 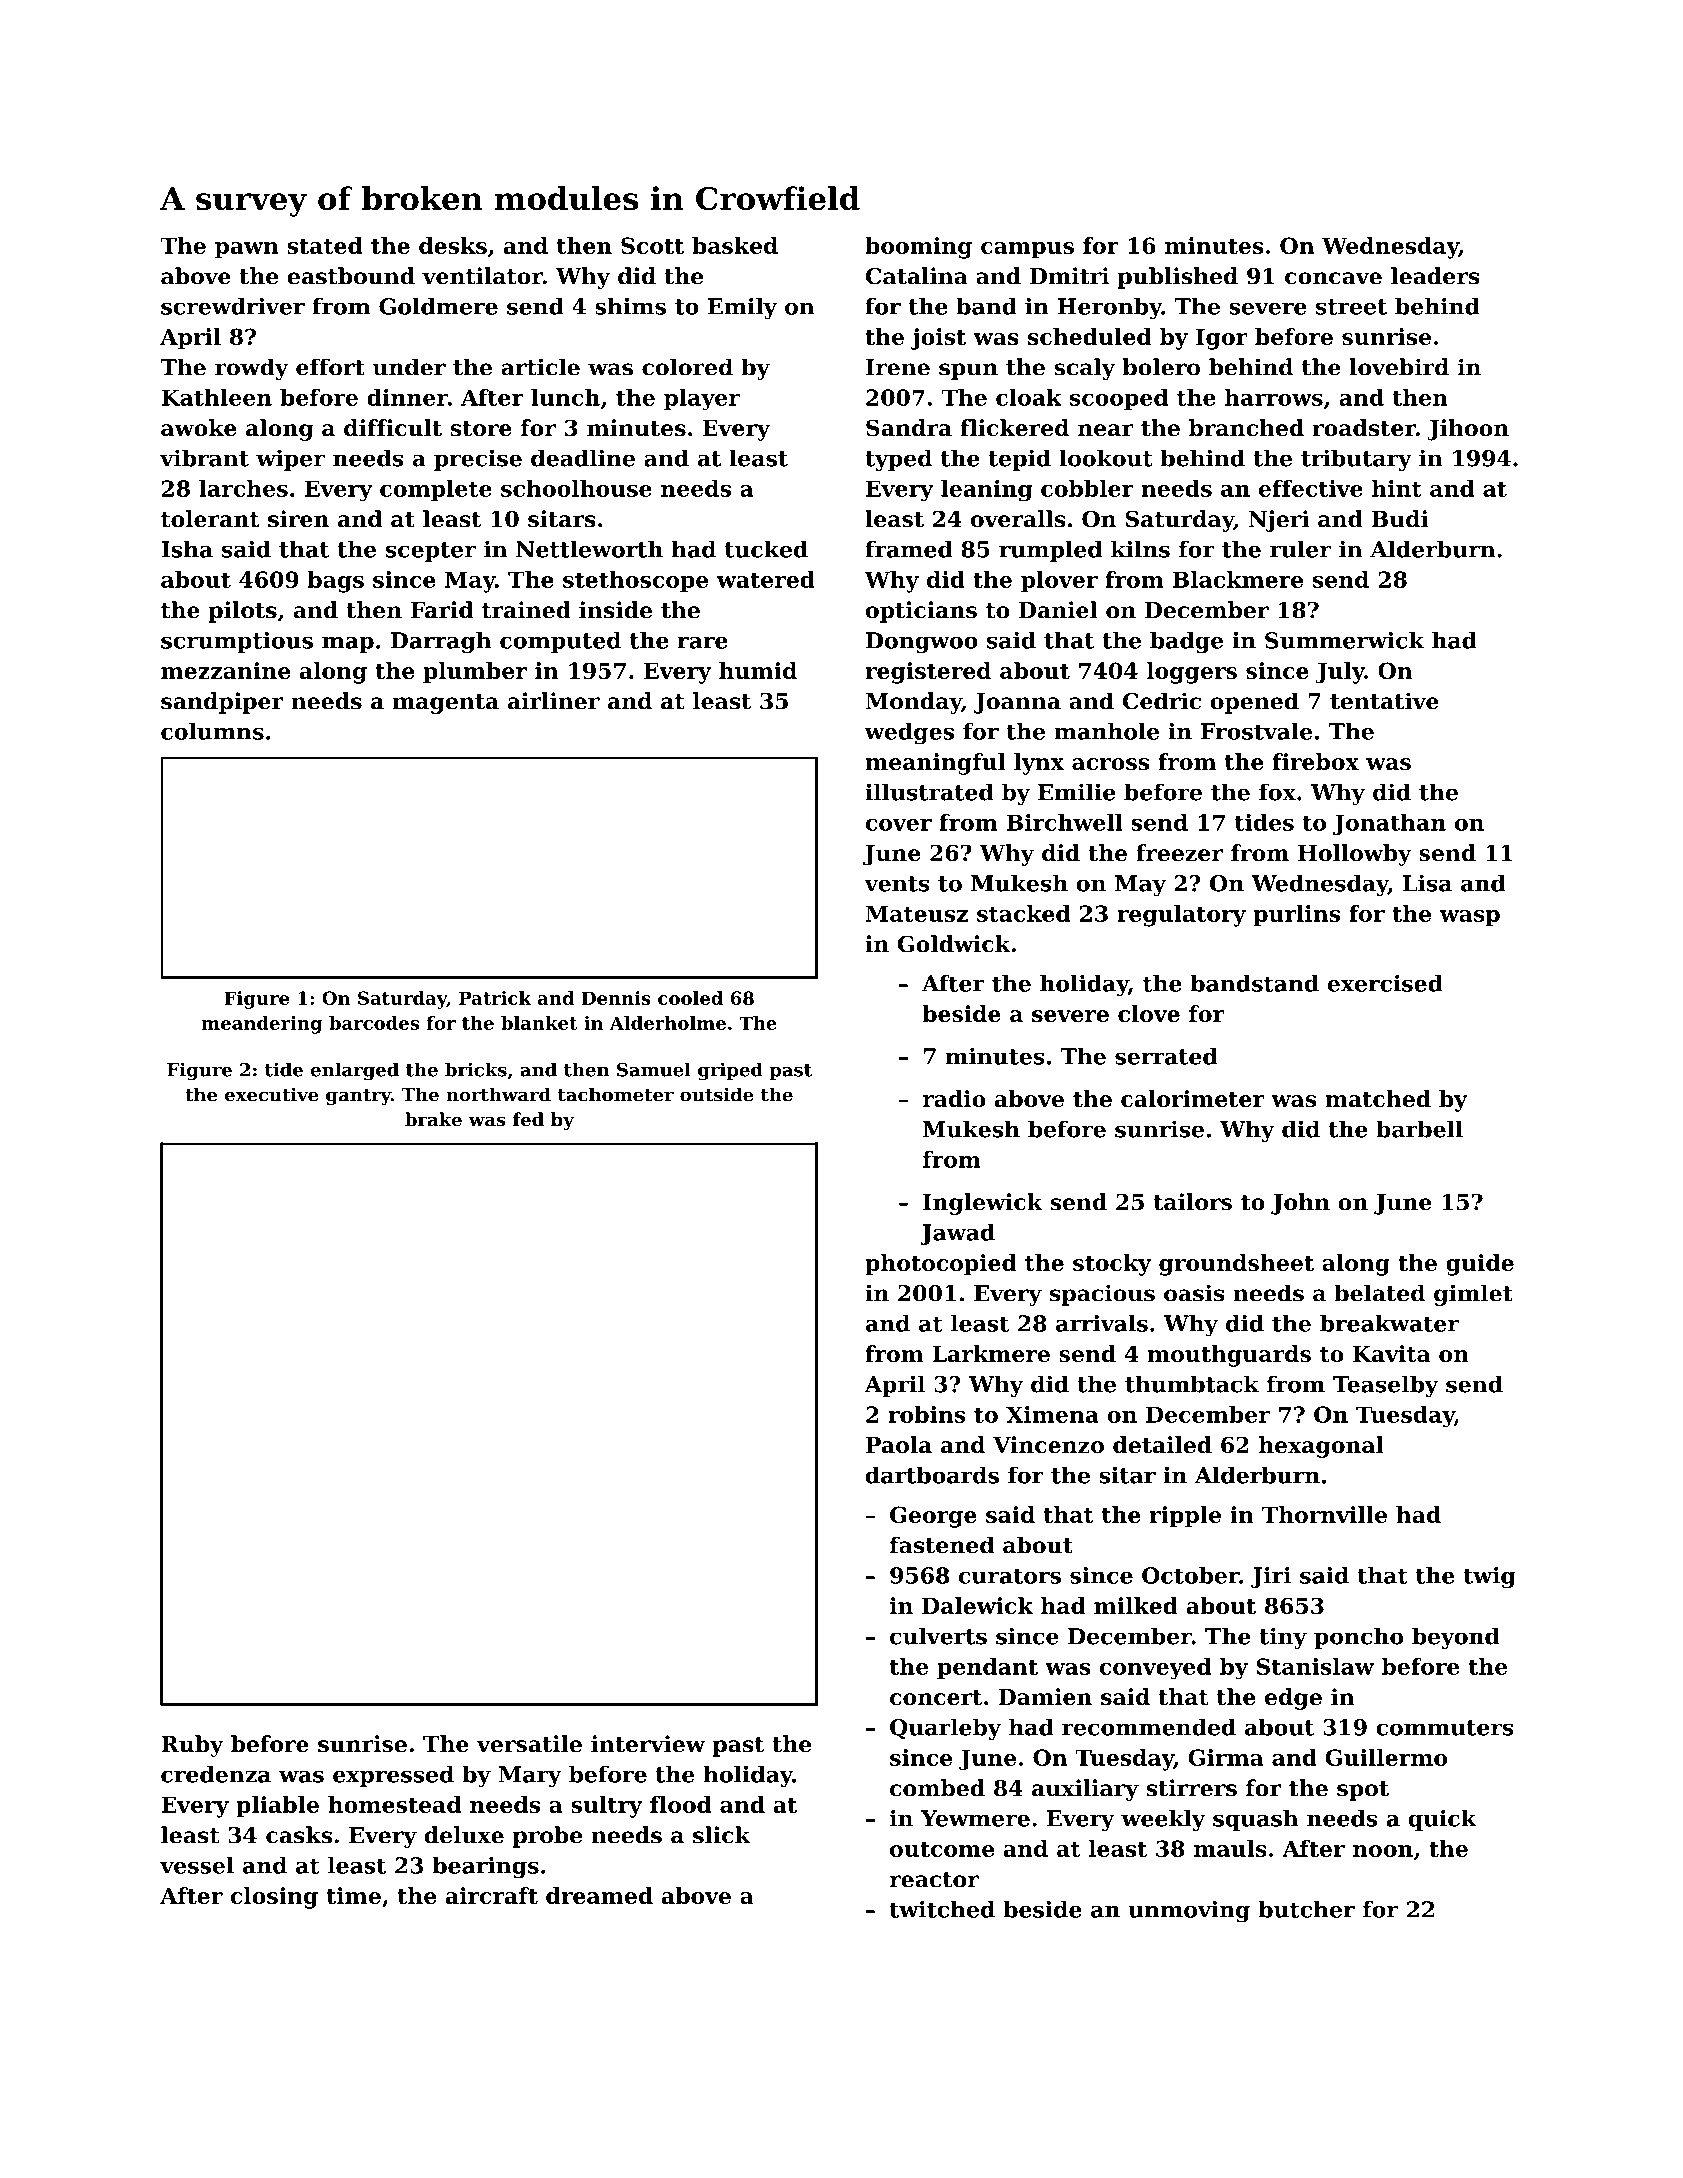 I want to click on vessel, so click(x=197, y=1865).
